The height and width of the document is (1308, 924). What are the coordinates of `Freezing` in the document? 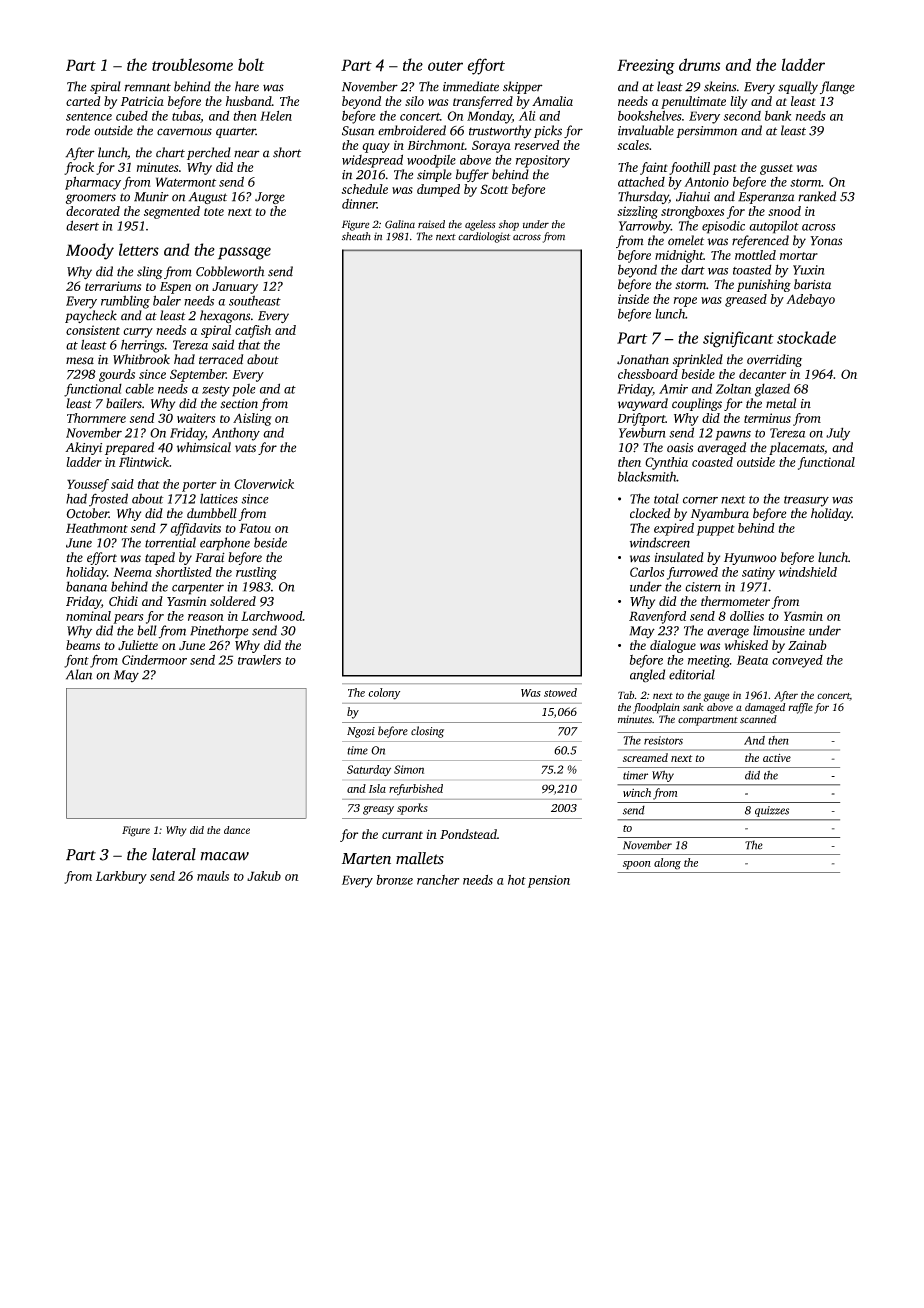 It's located at (646, 67).
